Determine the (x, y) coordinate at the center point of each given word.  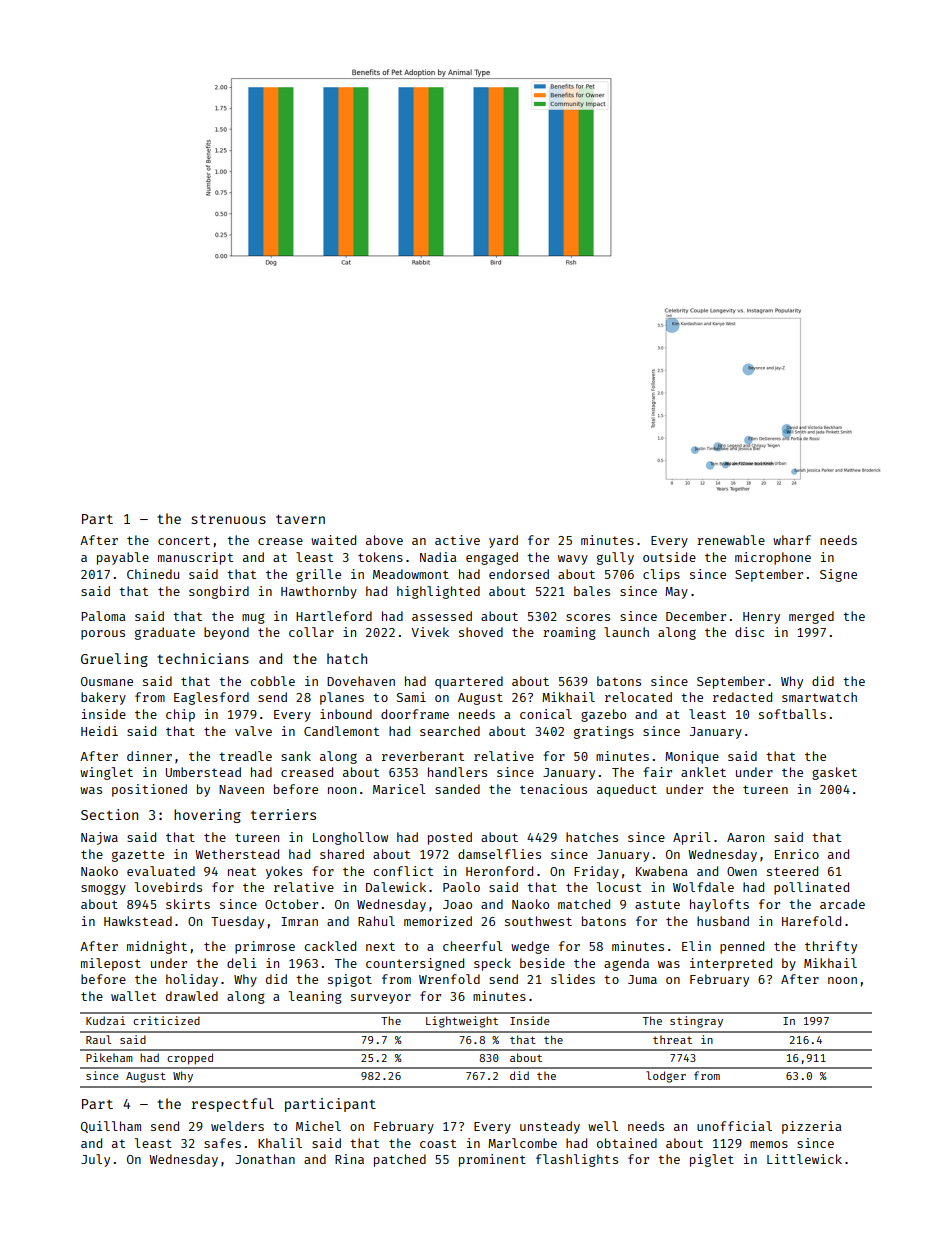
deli (242, 963)
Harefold (811, 921)
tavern (300, 519)
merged (811, 617)
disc (749, 632)
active (457, 540)
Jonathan (265, 1159)
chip (180, 715)
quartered (469, 682)
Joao (457, 904)
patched (400, 1160)
